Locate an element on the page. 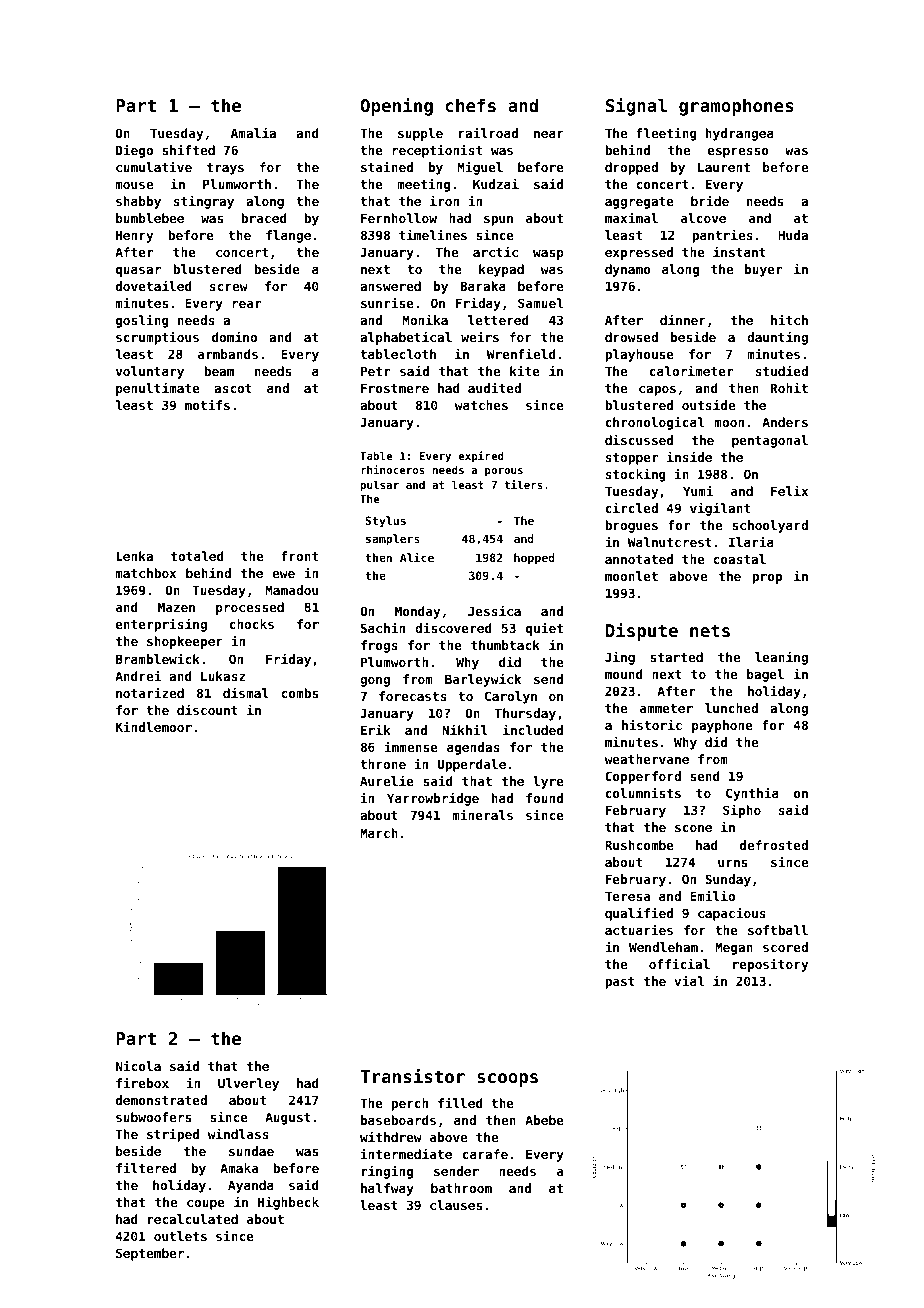 The width and height of the image is (924, 1308). dropped is located at coordinates (631, 168).
